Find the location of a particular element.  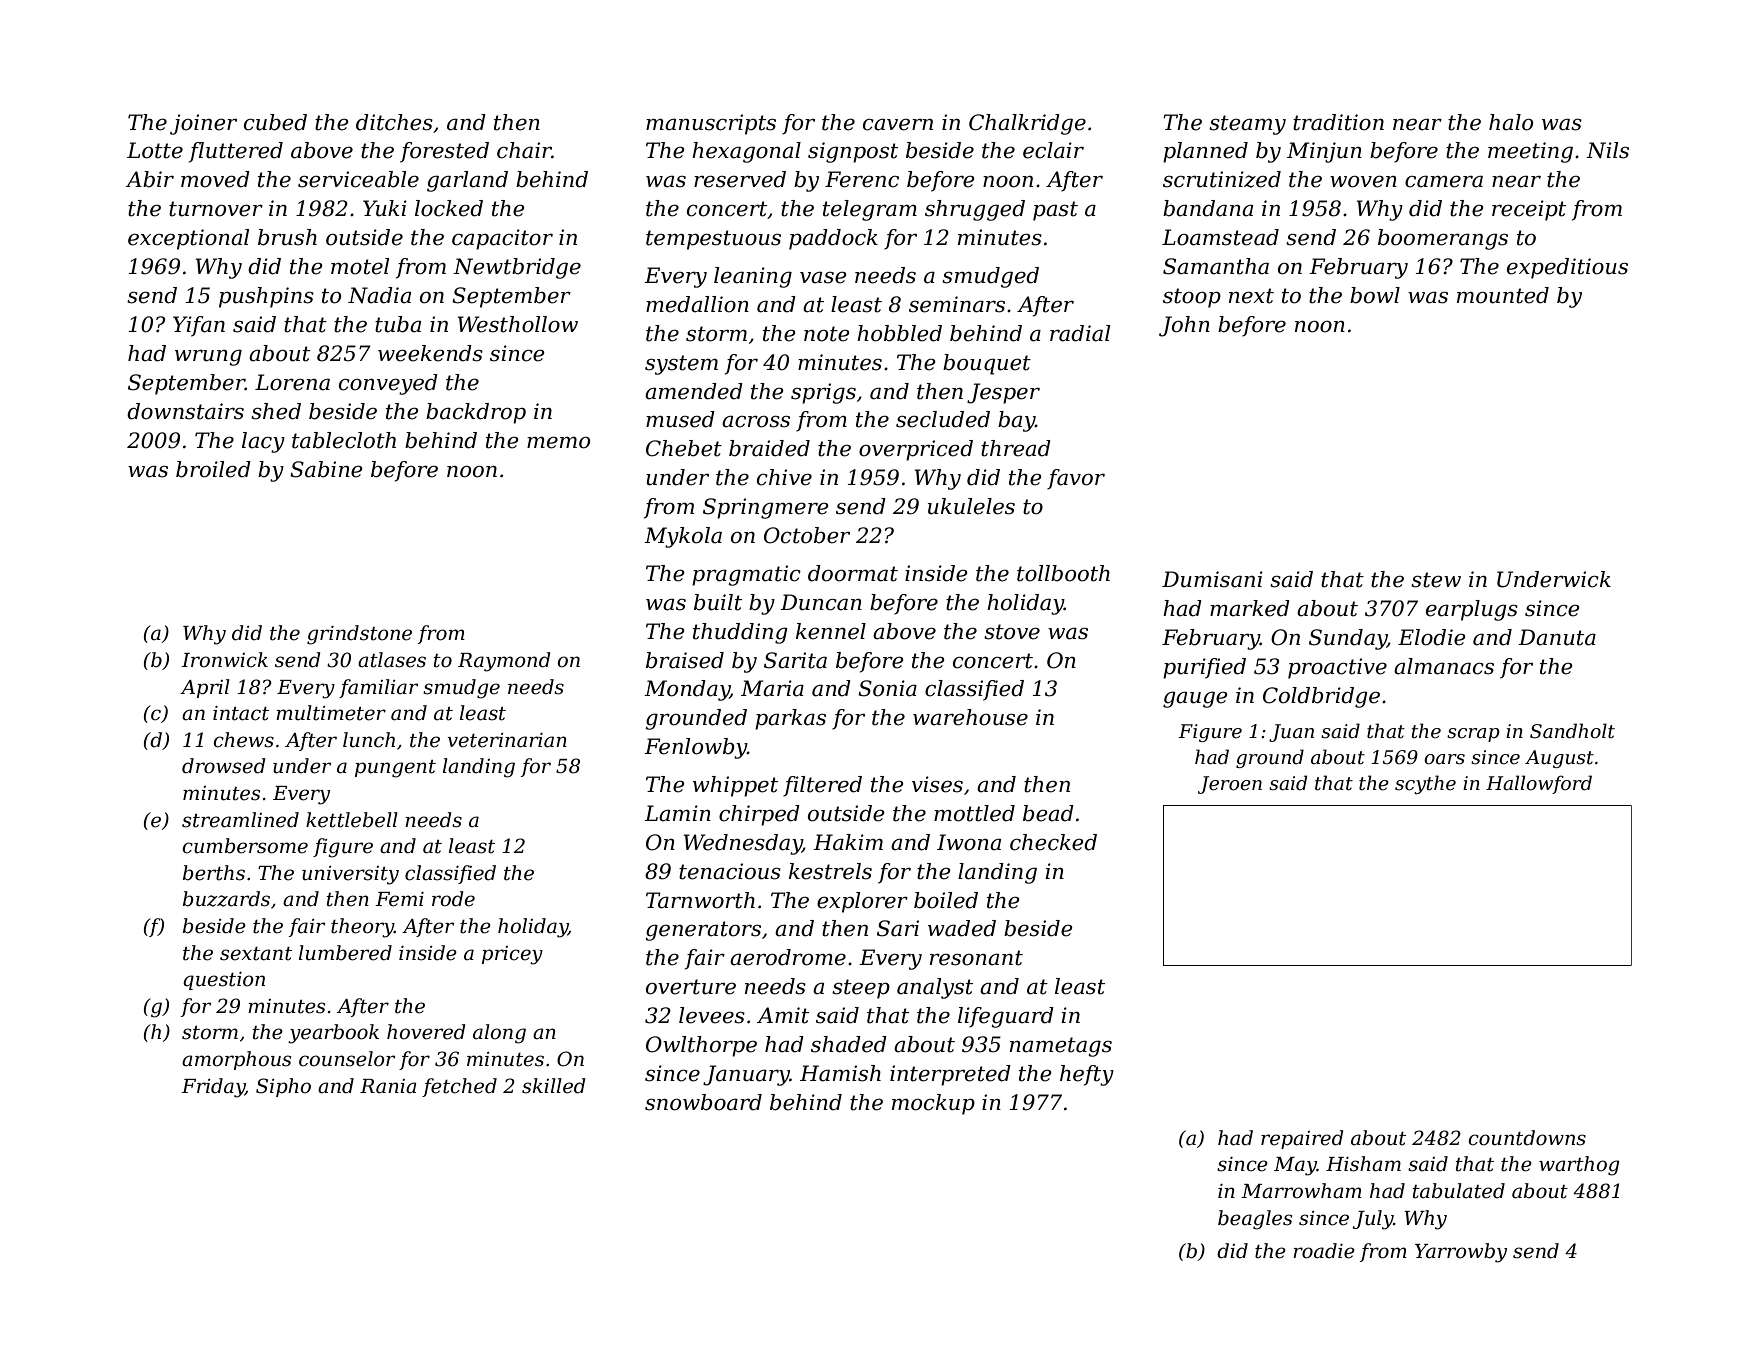

John is located at coordinates (1184, 326).
